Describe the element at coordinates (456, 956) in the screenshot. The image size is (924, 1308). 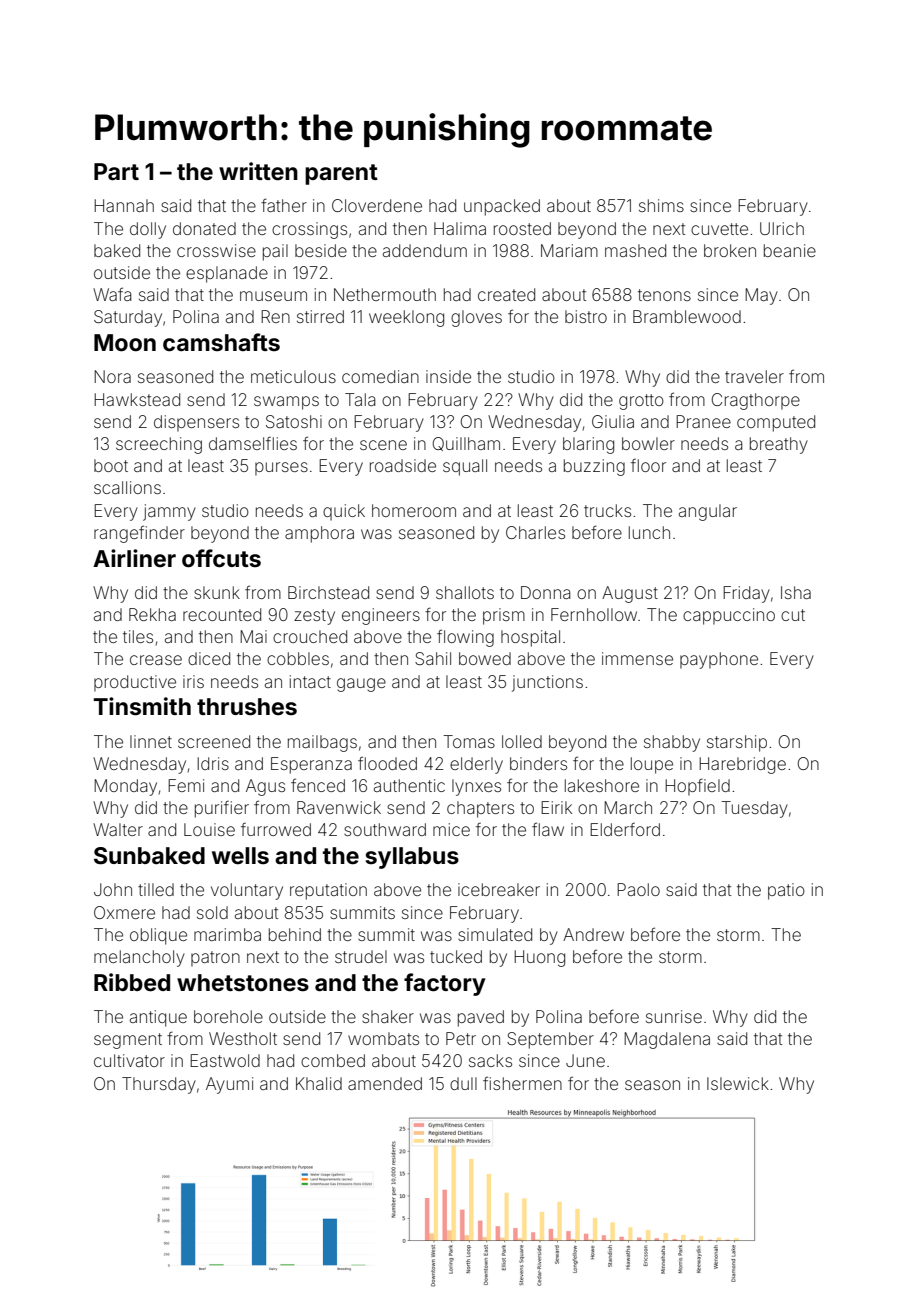
I see `tucked` at that location.
